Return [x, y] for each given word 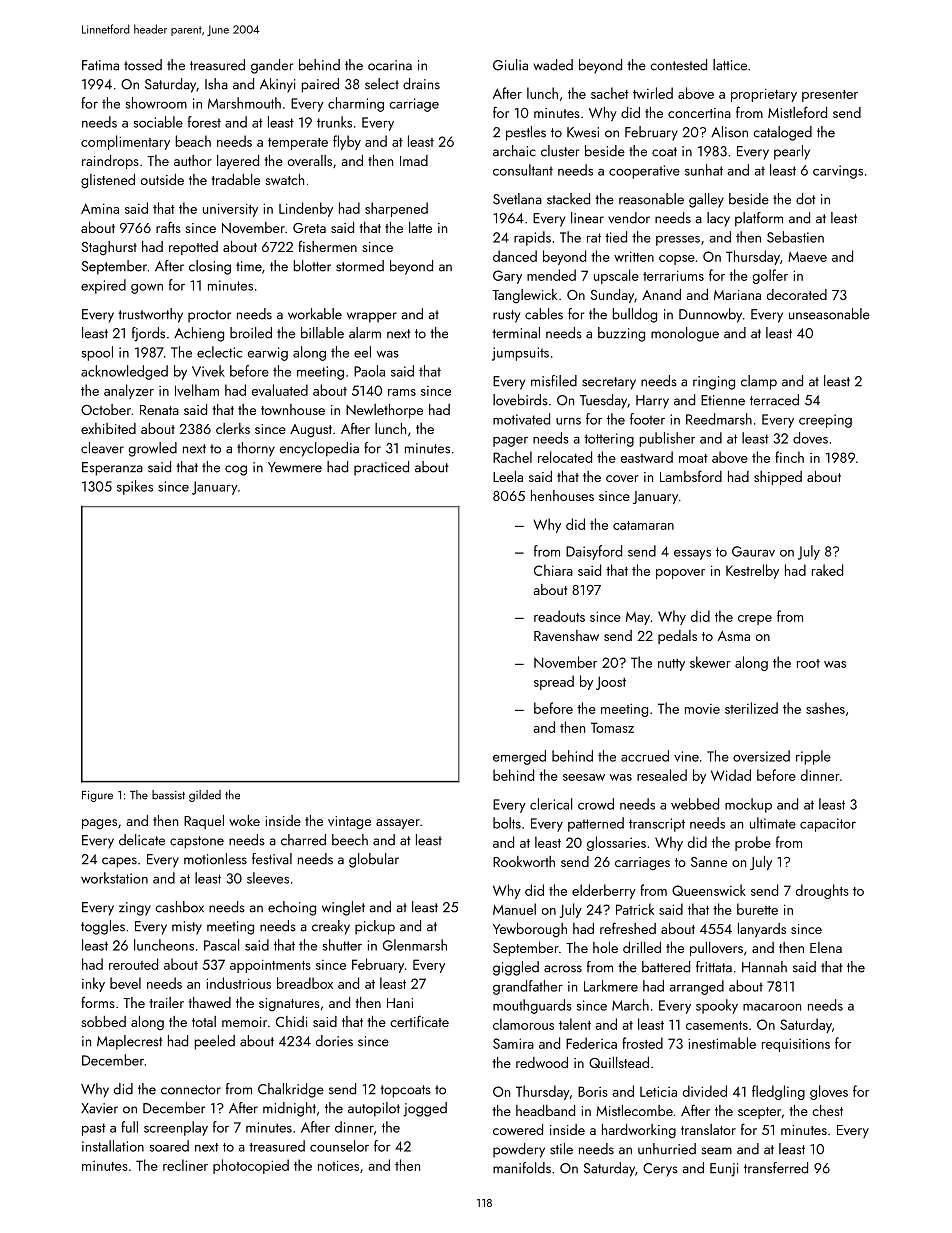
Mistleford [797, 112]
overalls [310, 160]
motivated [521, 419]
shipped [778, 478]
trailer [166, 1002]
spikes [135, 487]
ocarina [390, 65]
